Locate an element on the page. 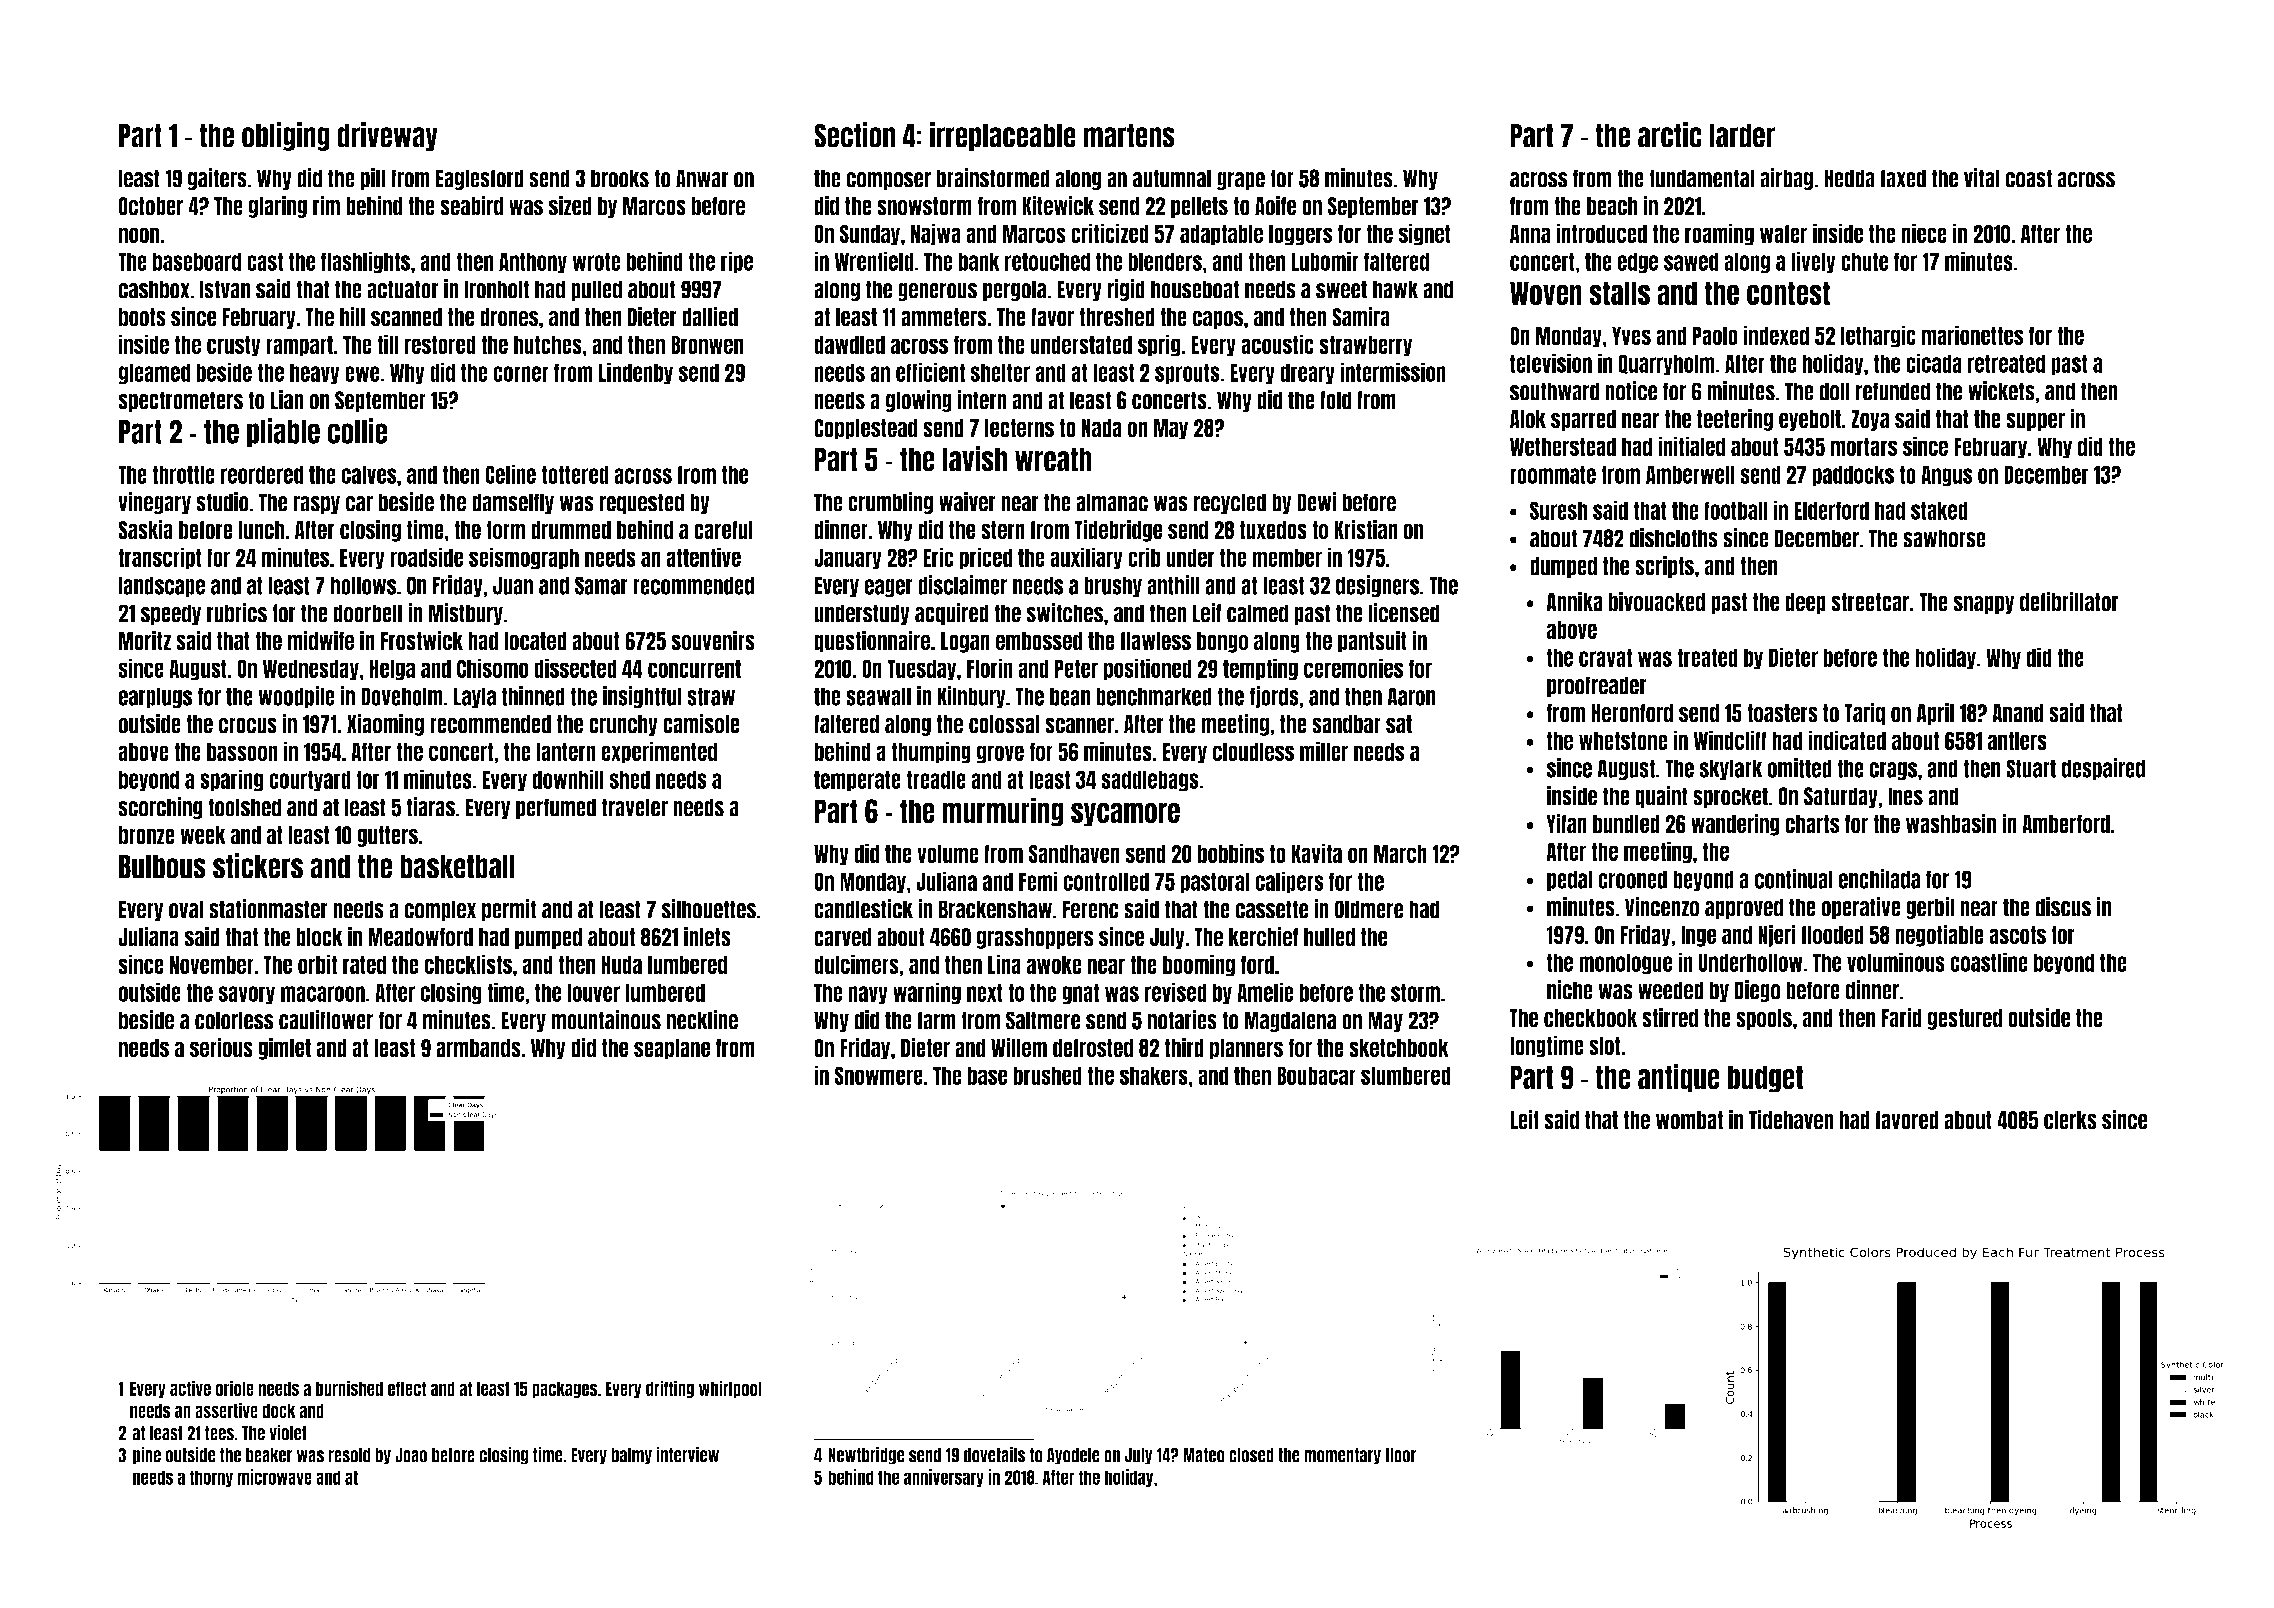 This document has height=1608, width=2274. closed is located at coordinates (1251, 1455).
